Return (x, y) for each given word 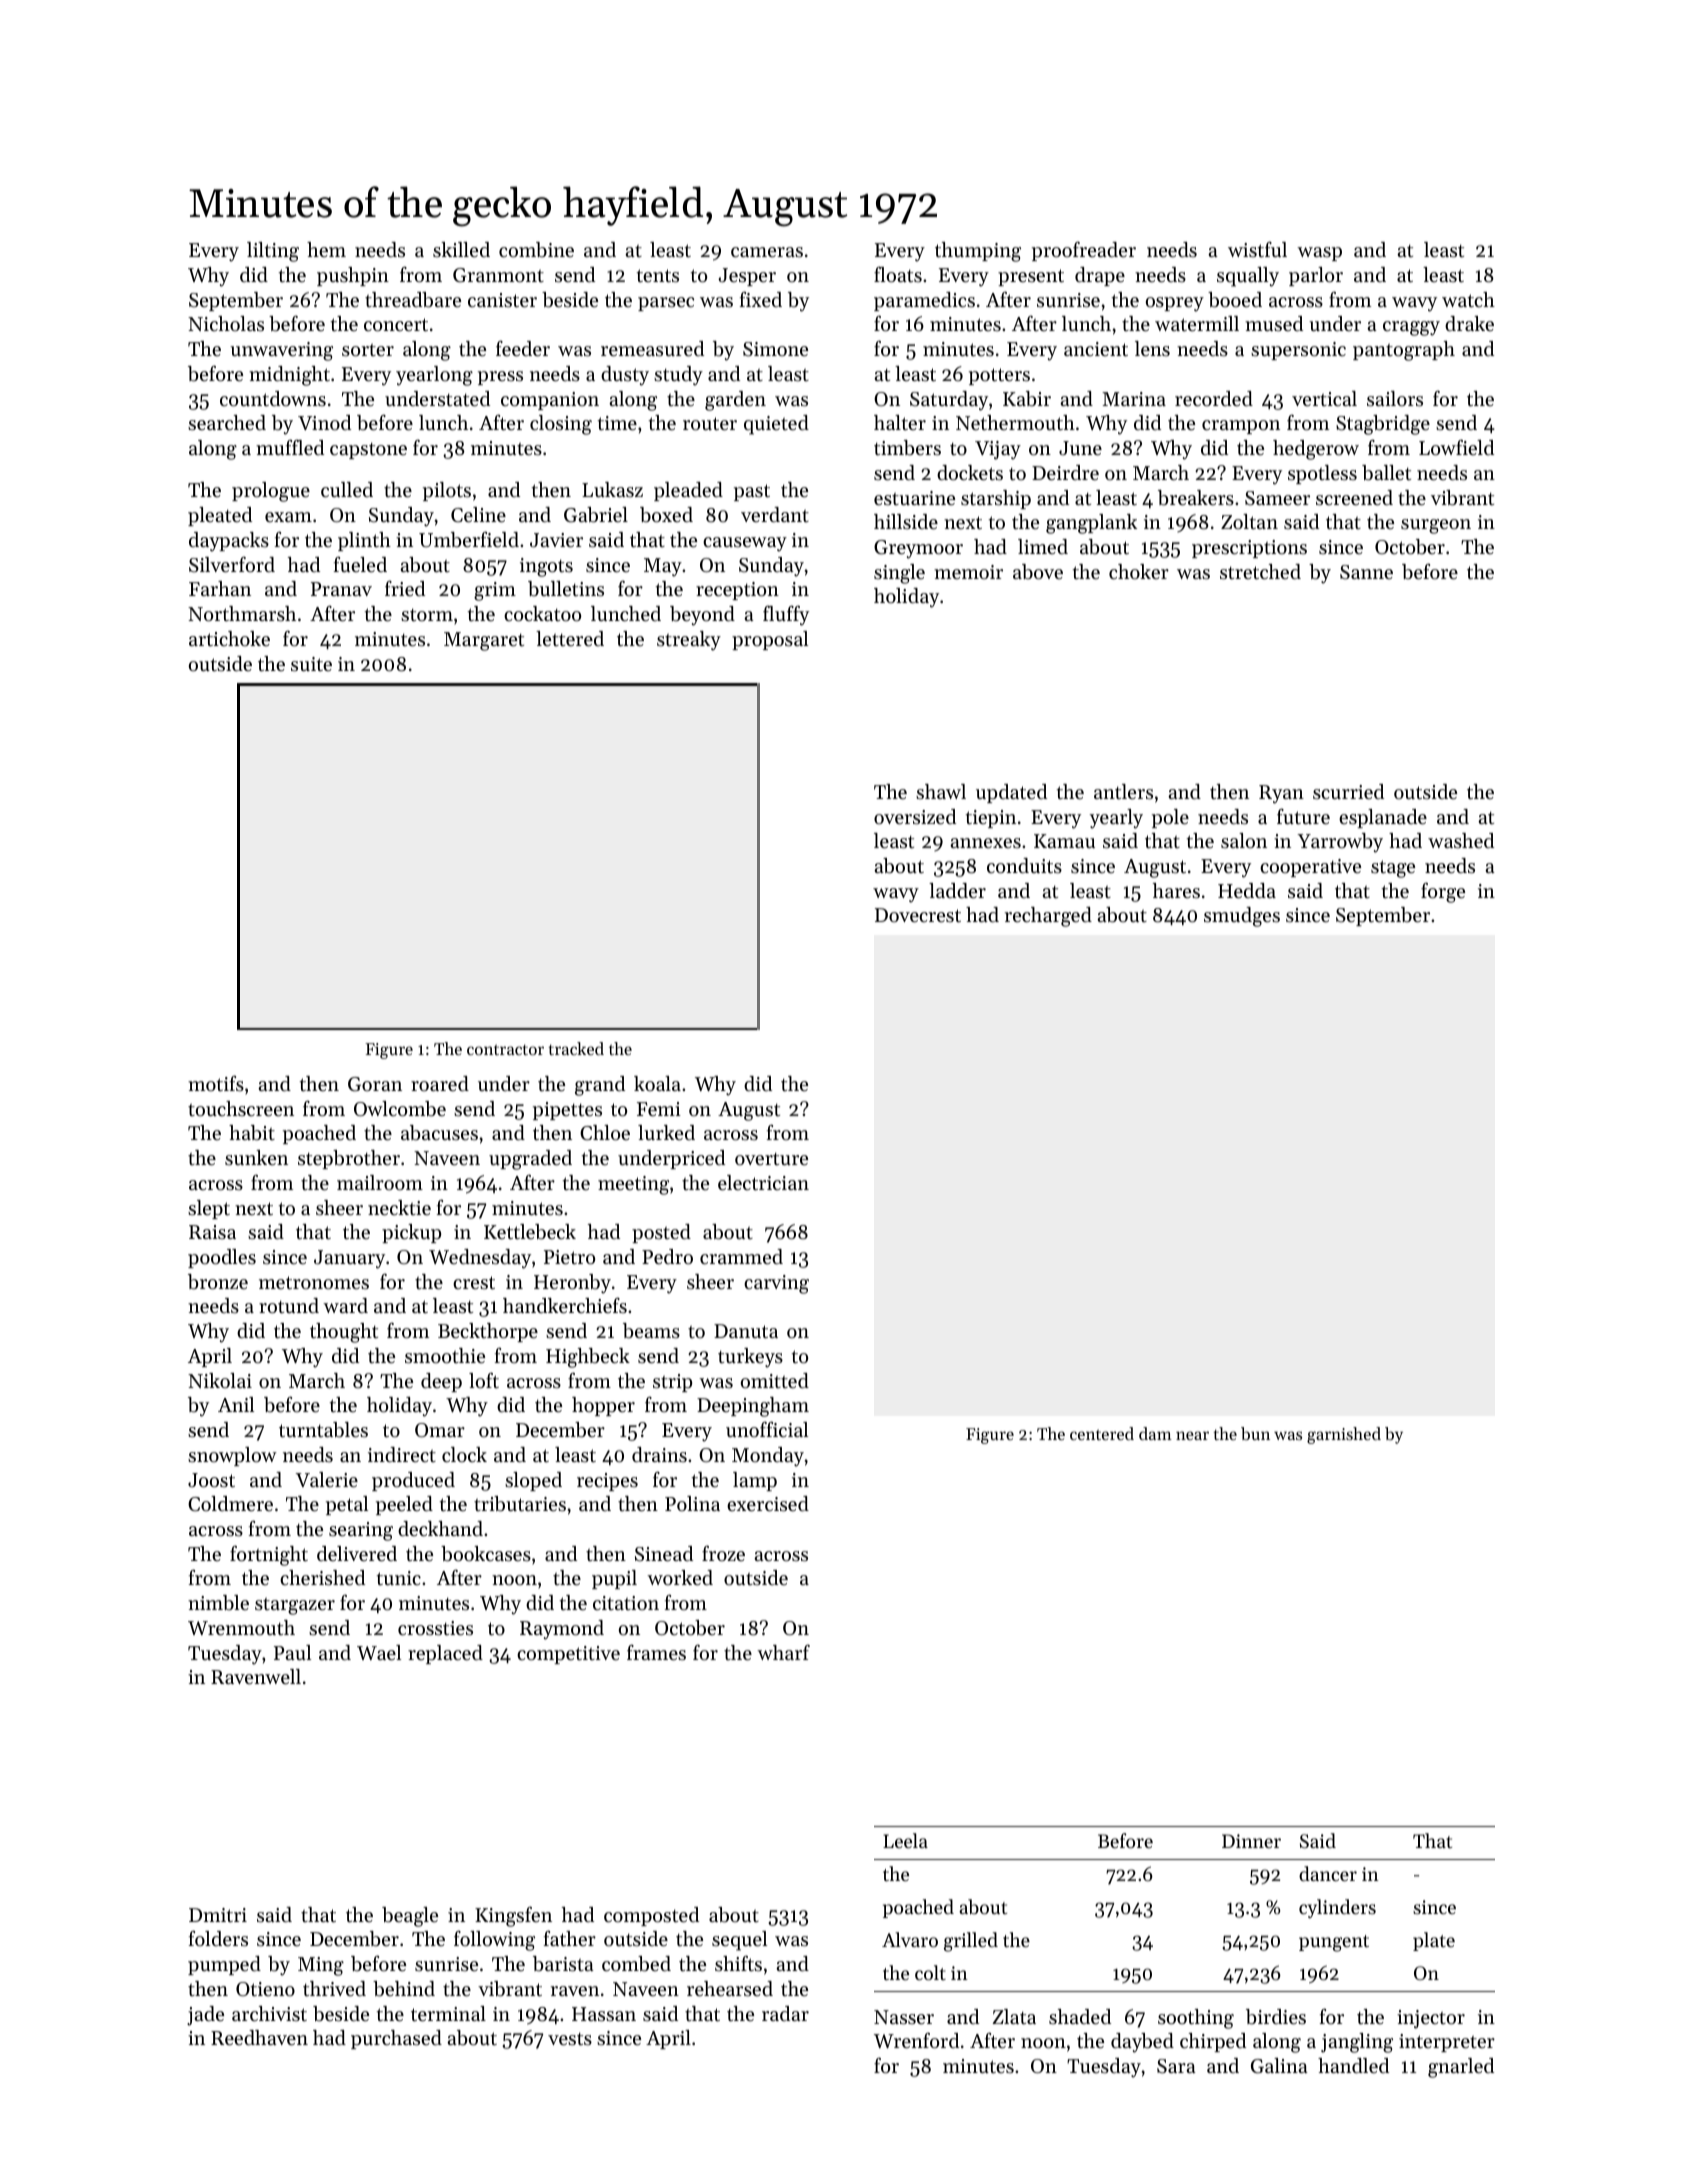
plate (1434, 1941)
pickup (411, 1233)
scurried (1348, 792)
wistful (1257, 249)
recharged (1048, 917)
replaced (445, 1654)
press (500, 378)
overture (771, 1159)
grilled (971, 1942)
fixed (761, 299)
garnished (1344, 1435)
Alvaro (910, 1939)
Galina (1279, 2066)
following (494, 1940)
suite (311, 664)
